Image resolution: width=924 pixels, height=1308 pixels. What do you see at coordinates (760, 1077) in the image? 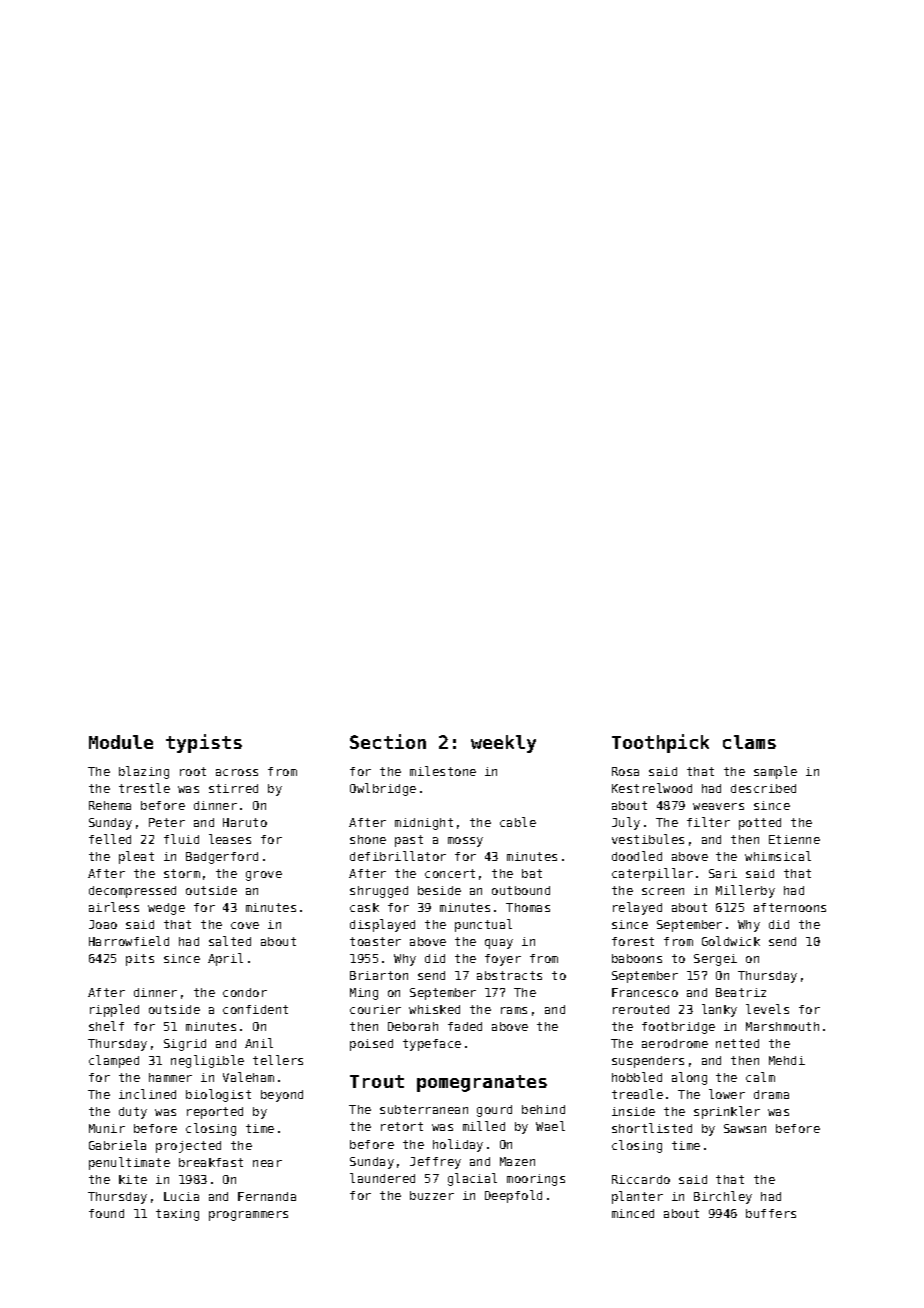
I see `calm` at bounding box center [760, 1077].
